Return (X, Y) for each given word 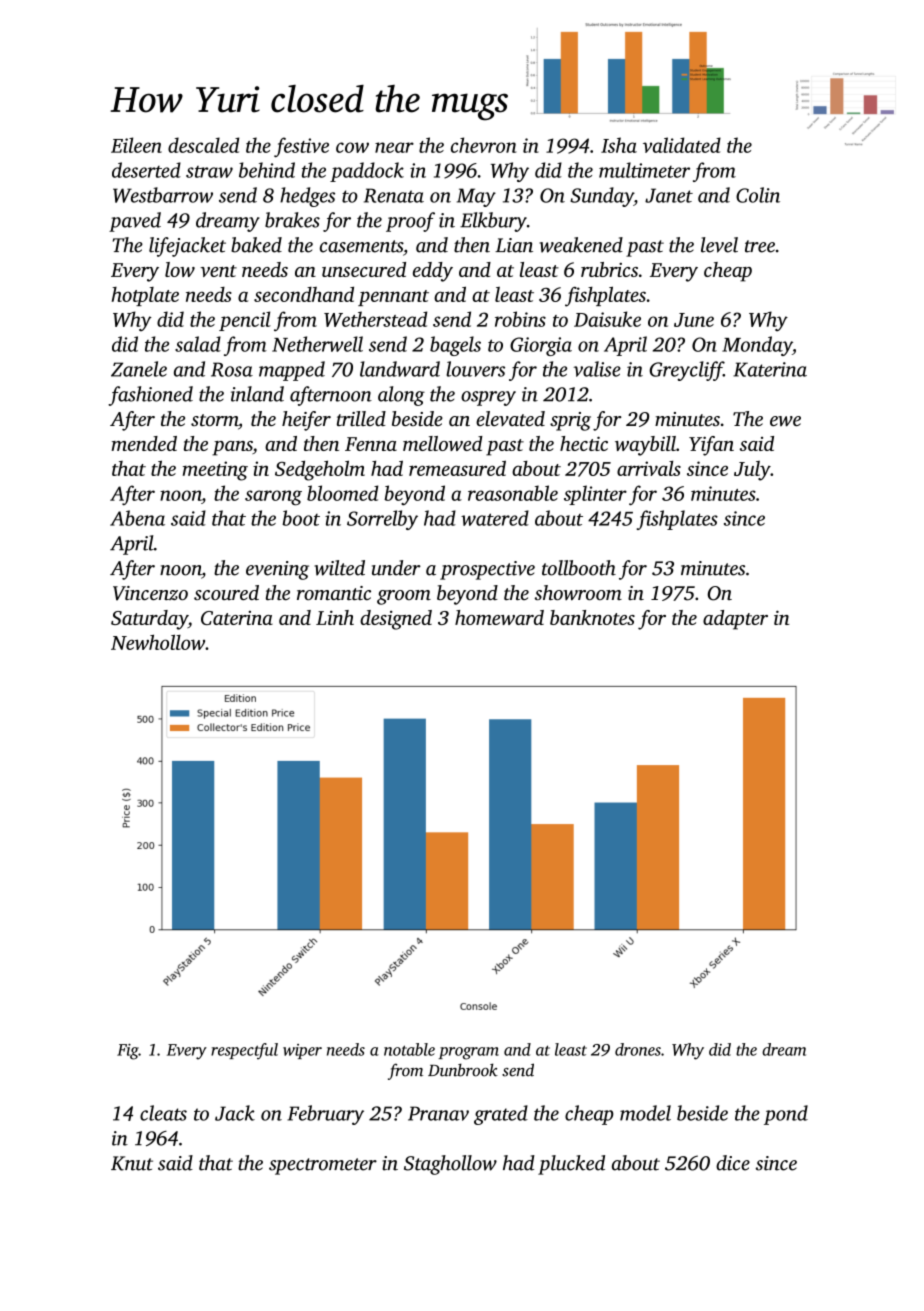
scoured (226, 592)
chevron (483, 145)
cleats (163, 1113)
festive (301, 147)
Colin (758, 195)
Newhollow (158, 642)
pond (786, 1115)
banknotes (592, 617)
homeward (499, 617)
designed (396, 620)
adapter (735, 620)
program (469, 1053)
